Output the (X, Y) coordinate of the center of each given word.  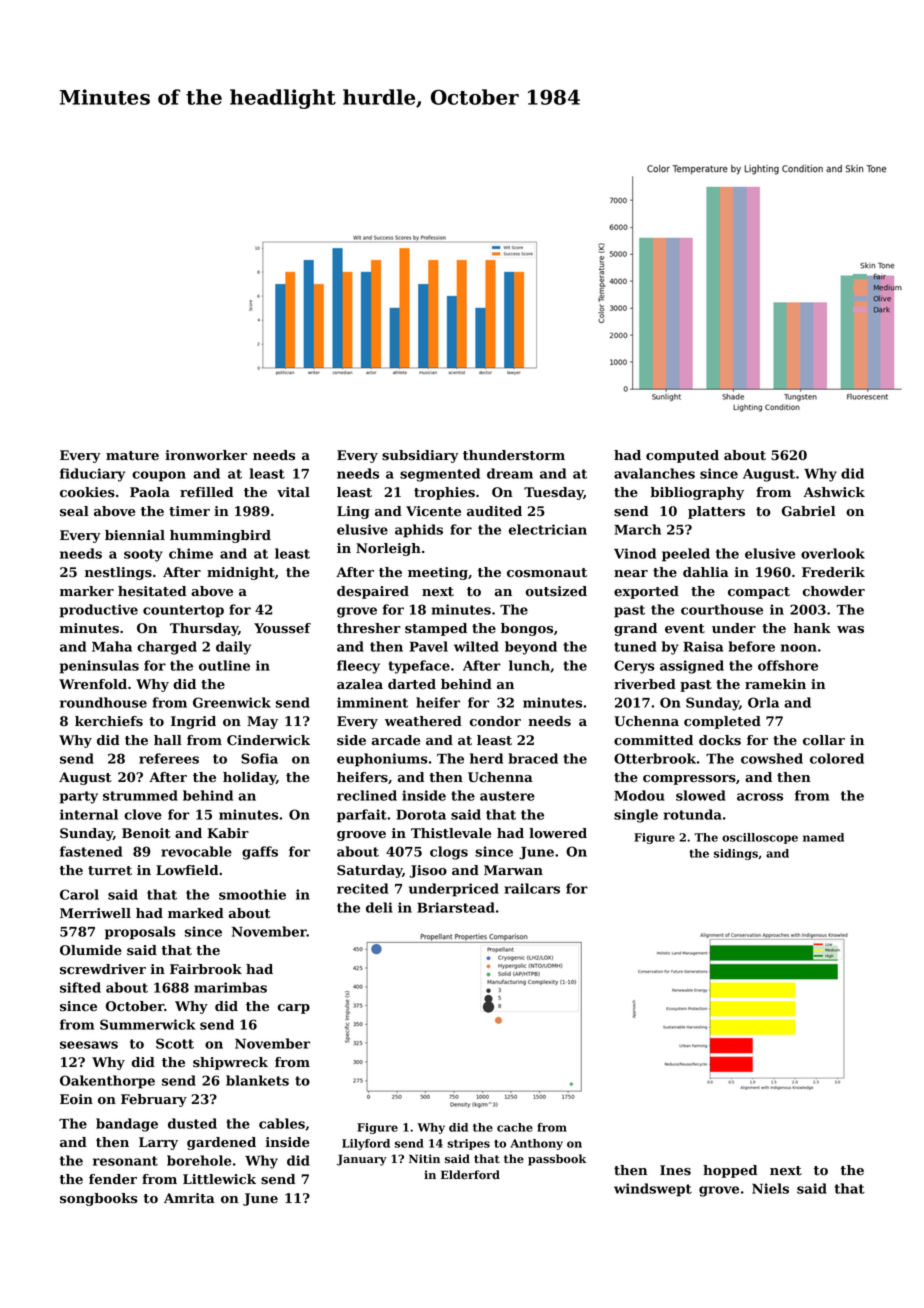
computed (682, 456)
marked (196, 913)
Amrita (189, 1198)
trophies (444, 493)
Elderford (470, 1175)
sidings (736, 854)
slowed (701, 795)
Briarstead (456, 907)
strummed (140, 795)
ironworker (206, 455)
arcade (396, 740)
